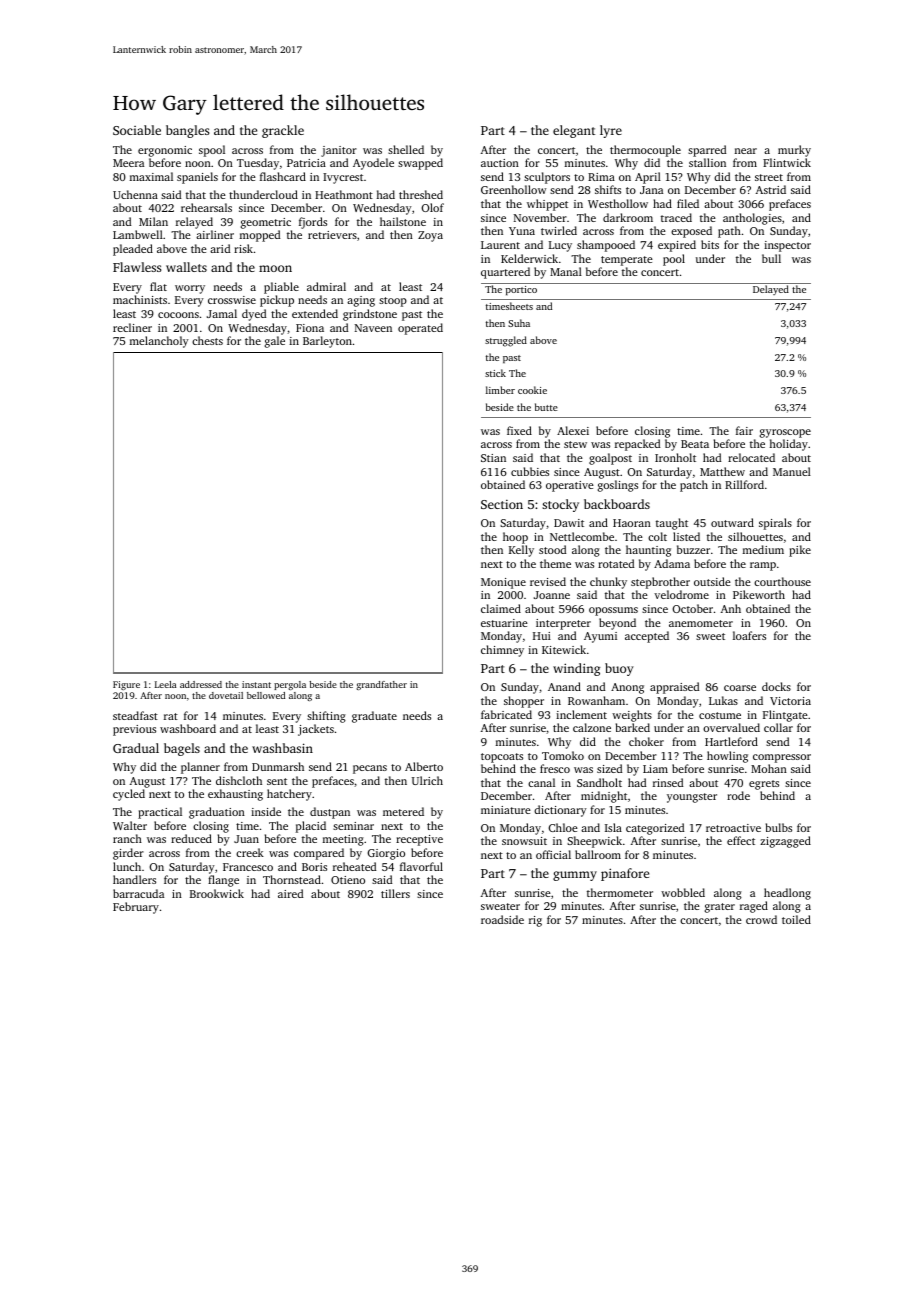 This image has width=924, height=1308. I want to click on struggled, so click(506, 341).
